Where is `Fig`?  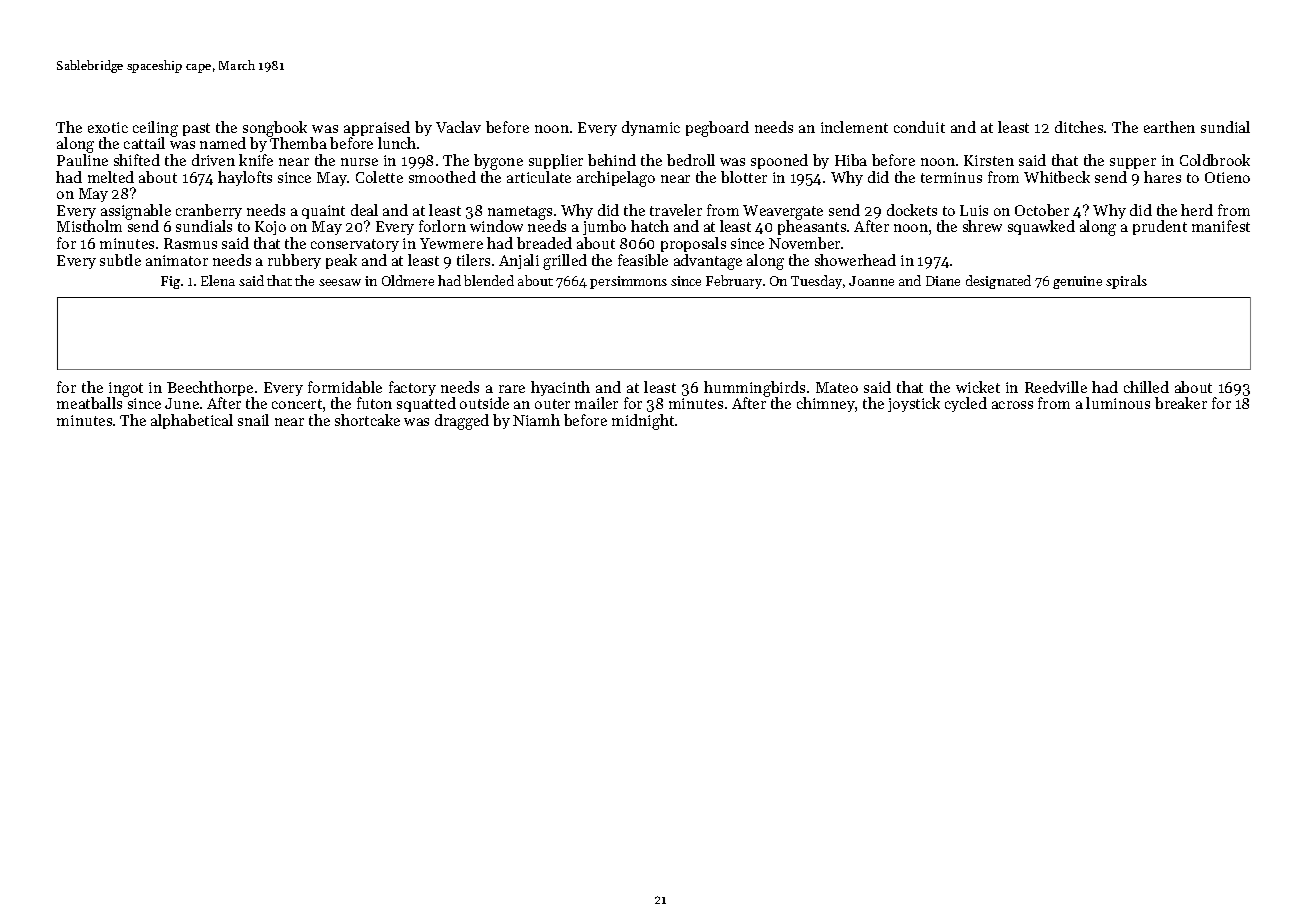 Fig is located at coordinates (170, 282).
